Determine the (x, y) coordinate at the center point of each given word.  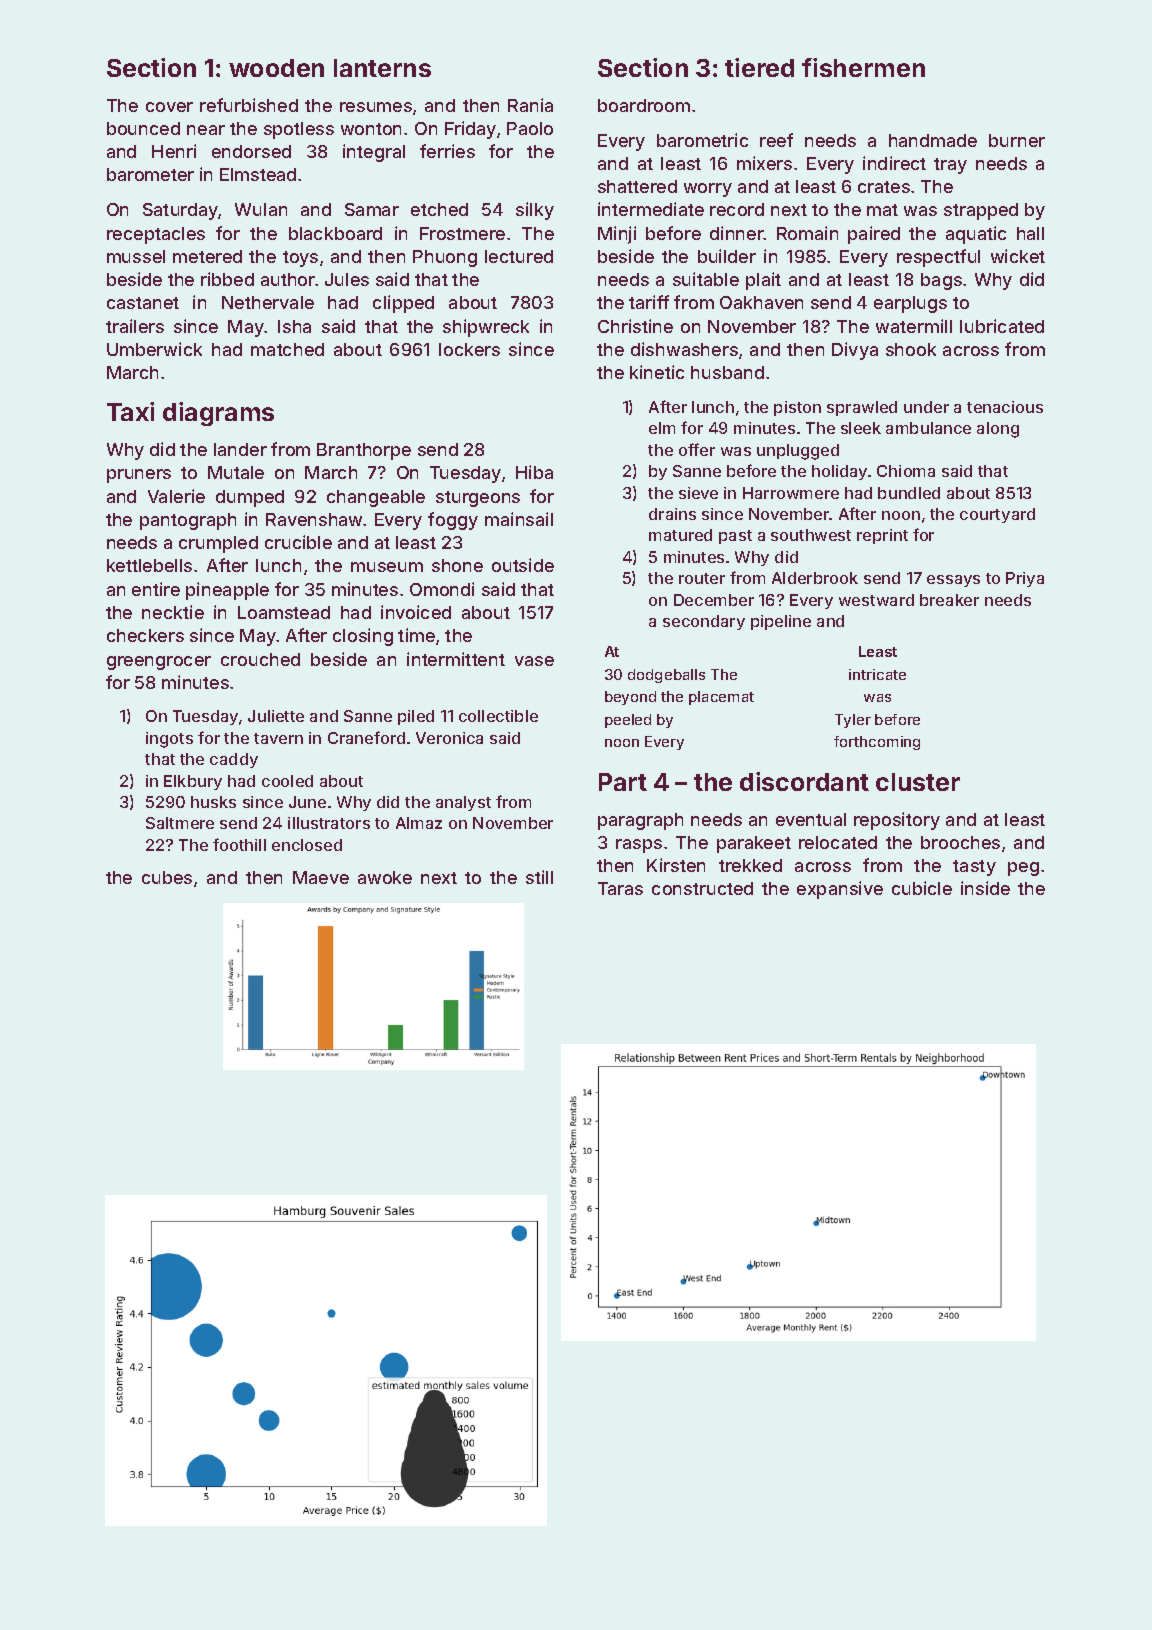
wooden (276, 68)
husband (727, 372)
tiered (759, 67)
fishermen (863, 67)
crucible (298, 542)
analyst (463, 803)
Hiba (534, 472)
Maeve (321, 877)
